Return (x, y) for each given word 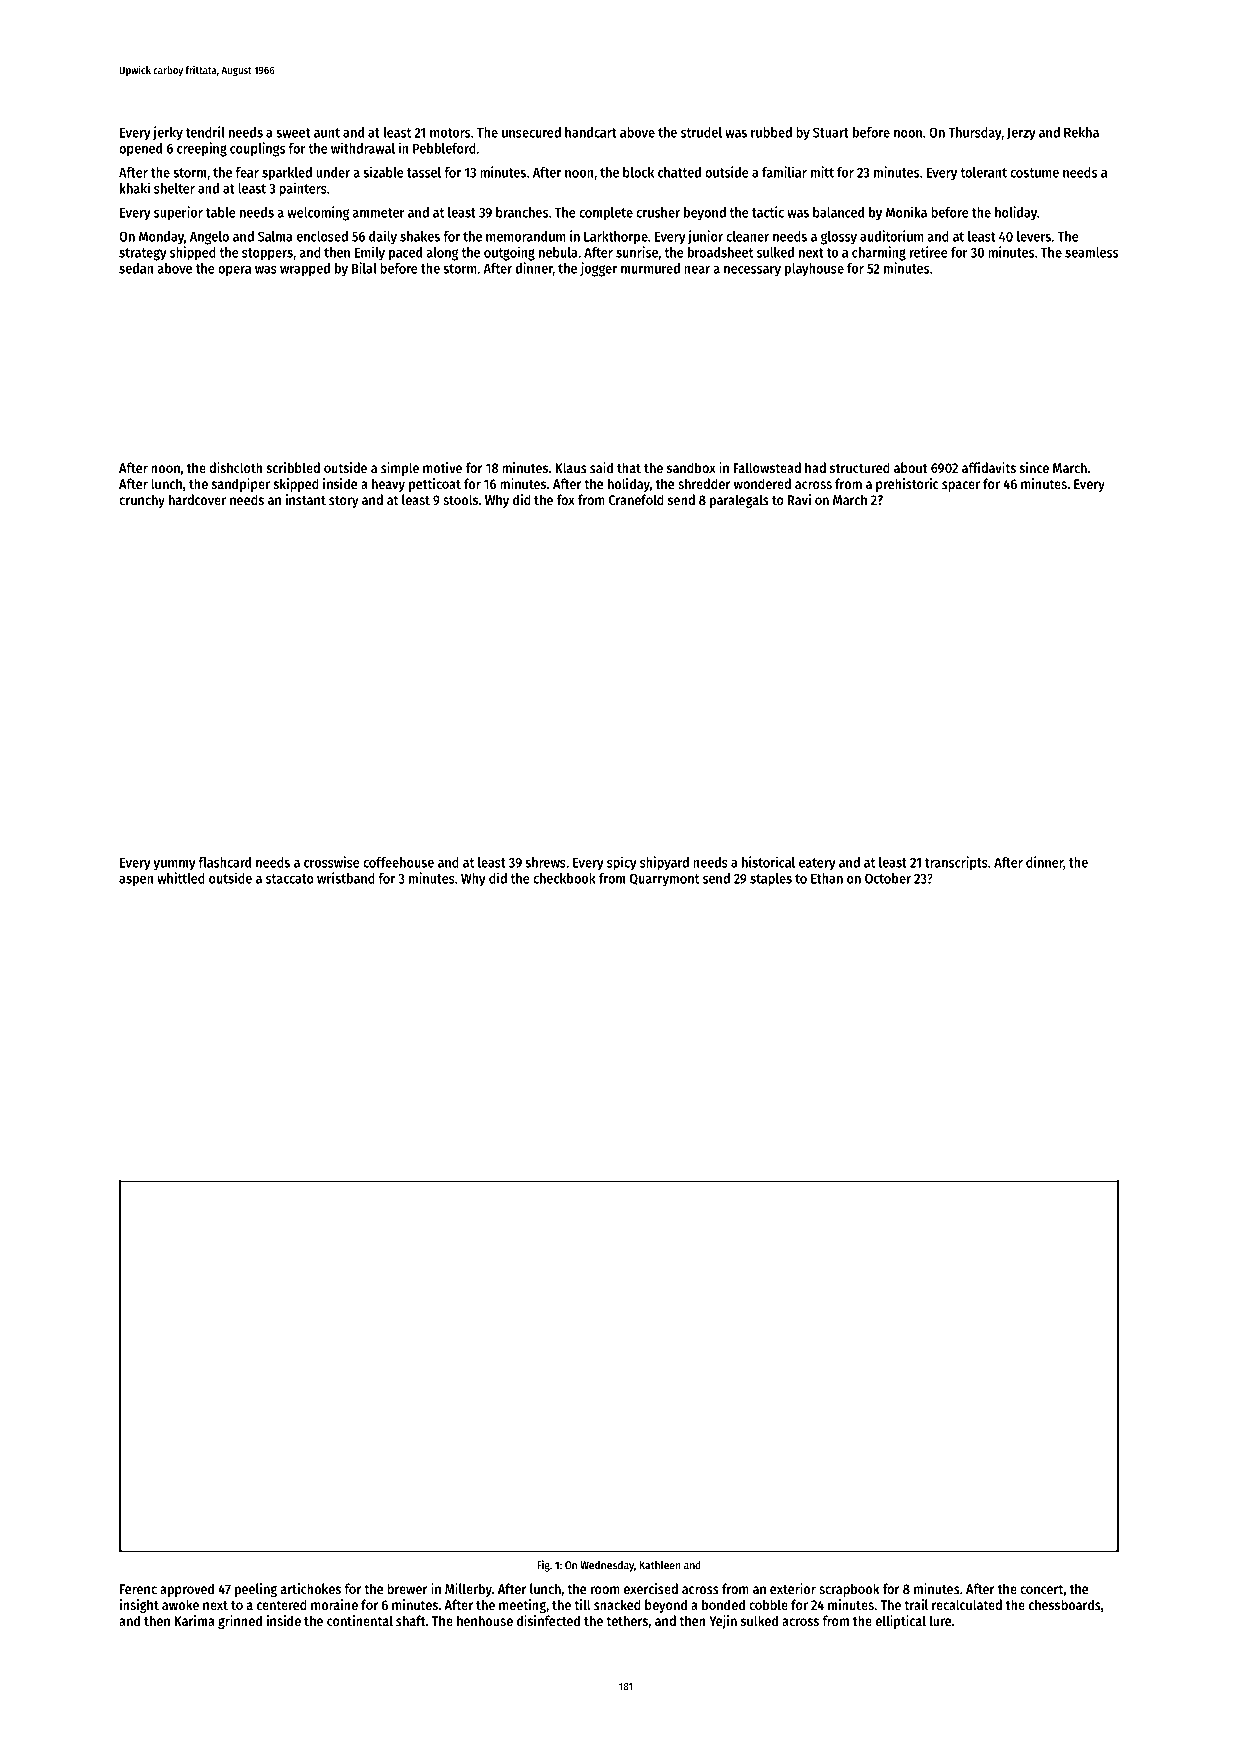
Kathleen (660, 1565)
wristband (346, 878)
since (1034, 467)
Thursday (975, 134)
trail (916, 1604)
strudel (701, 132)
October (888, 878)
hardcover (197, 499)
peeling (256, 1590)
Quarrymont (664, 880)
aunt (327, 133)
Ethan (827, 878)
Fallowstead (767, 467)
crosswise (332, 862)
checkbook (564, 878)
